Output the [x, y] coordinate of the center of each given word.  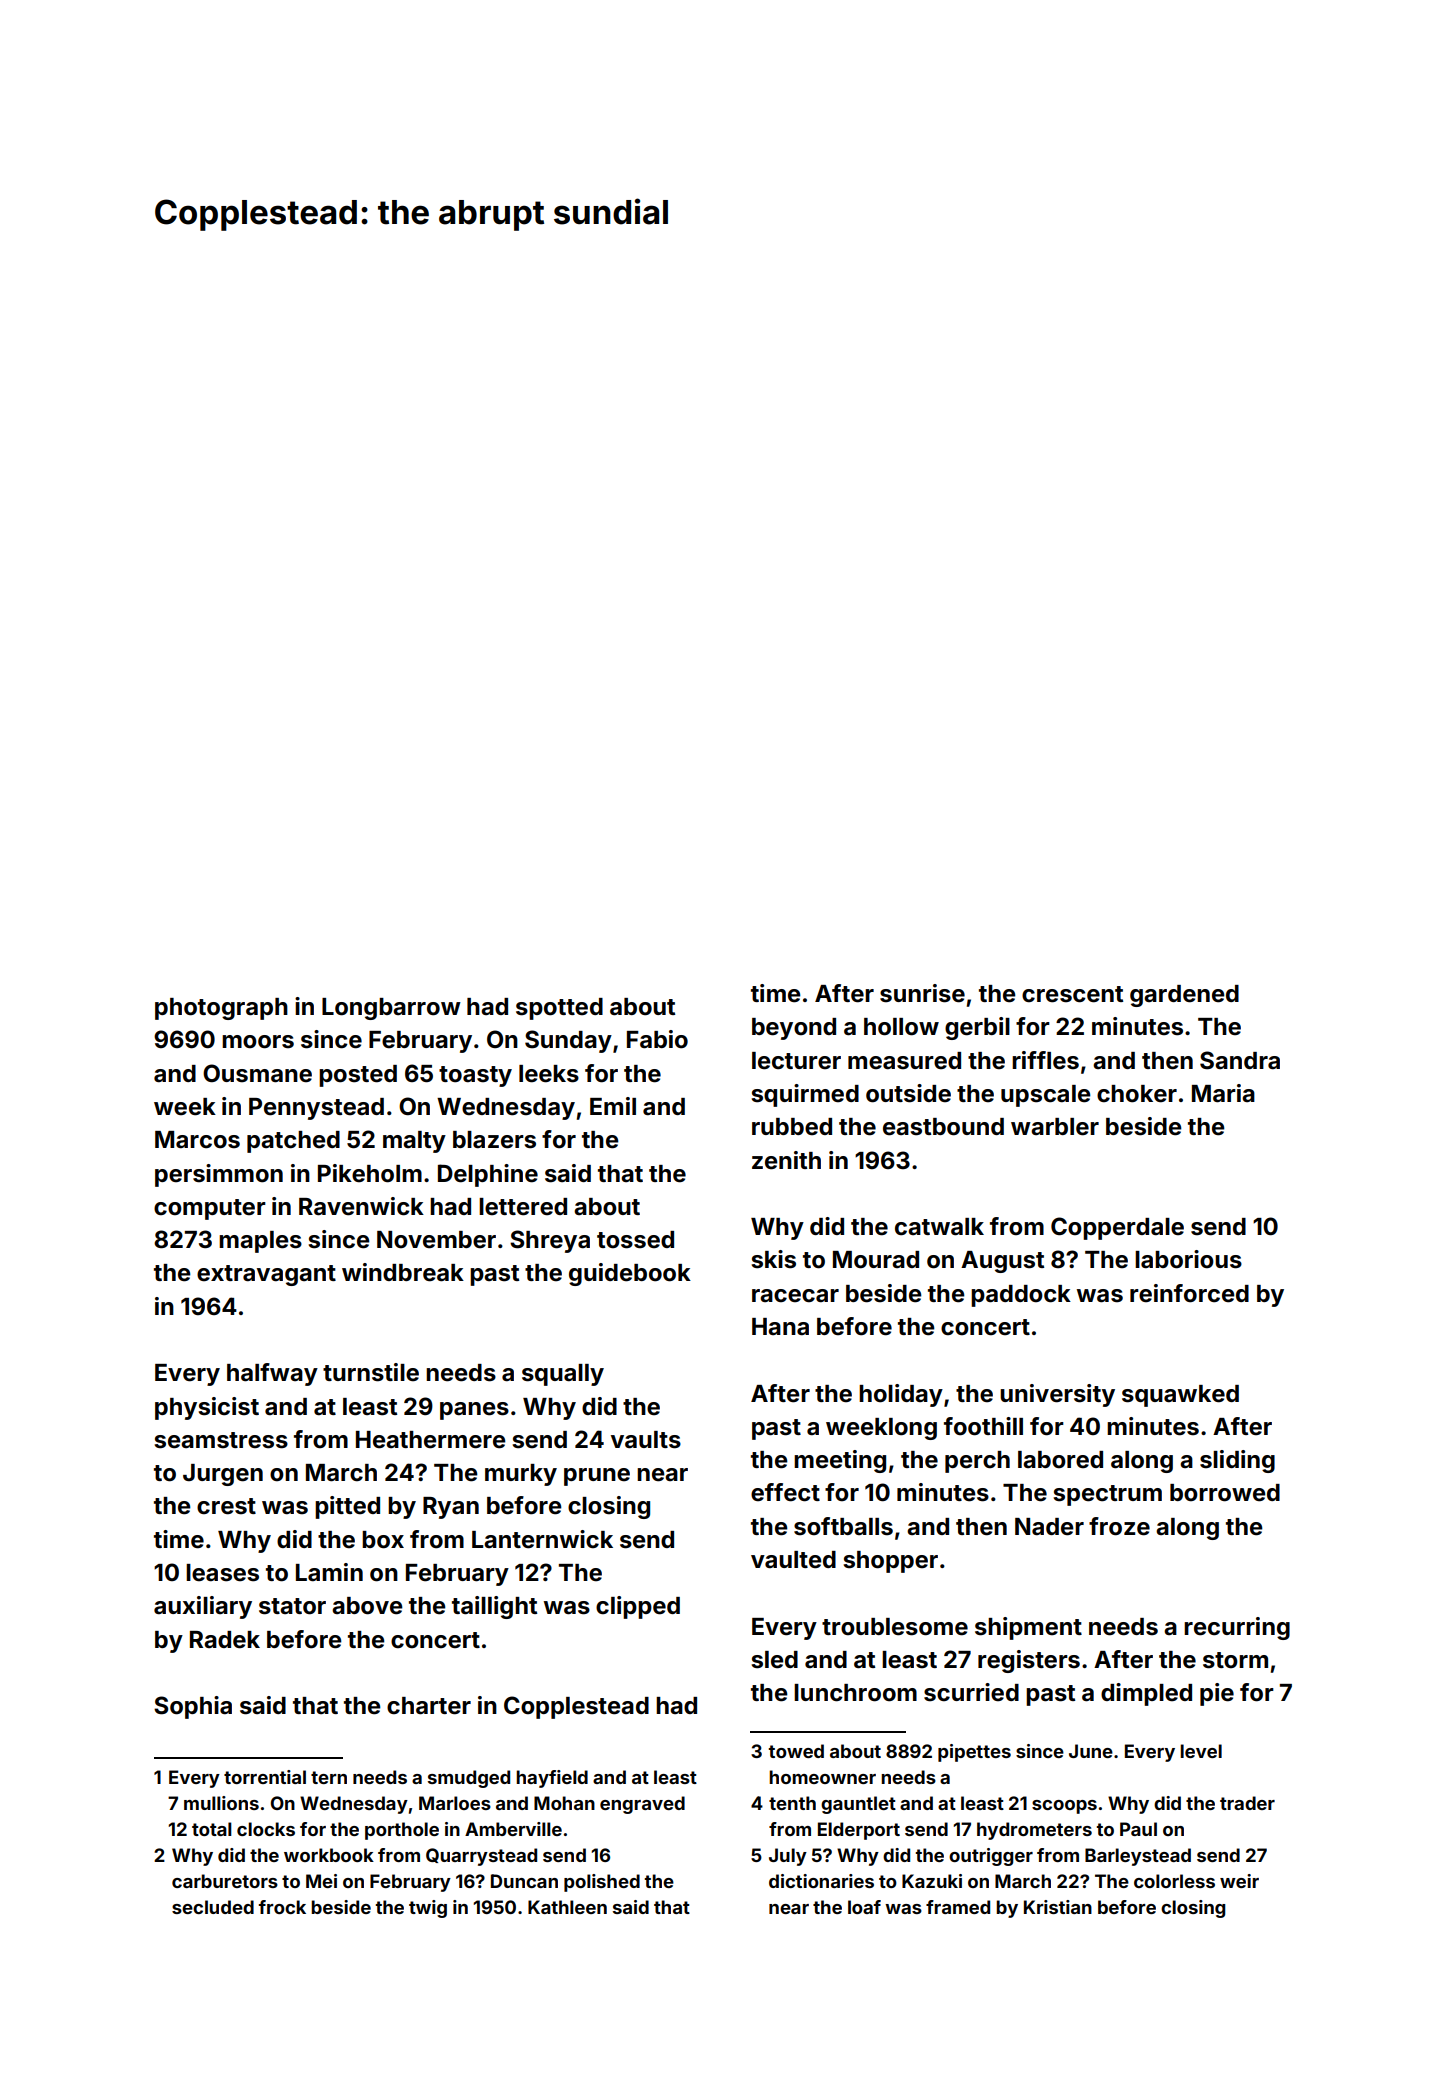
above [367, 1606]
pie [1217, 1694]
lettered [523, 1207]
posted [358, 1076]
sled [775, 1660]
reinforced [1189, 1293]
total [212, 1829]
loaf [864, 1907]
